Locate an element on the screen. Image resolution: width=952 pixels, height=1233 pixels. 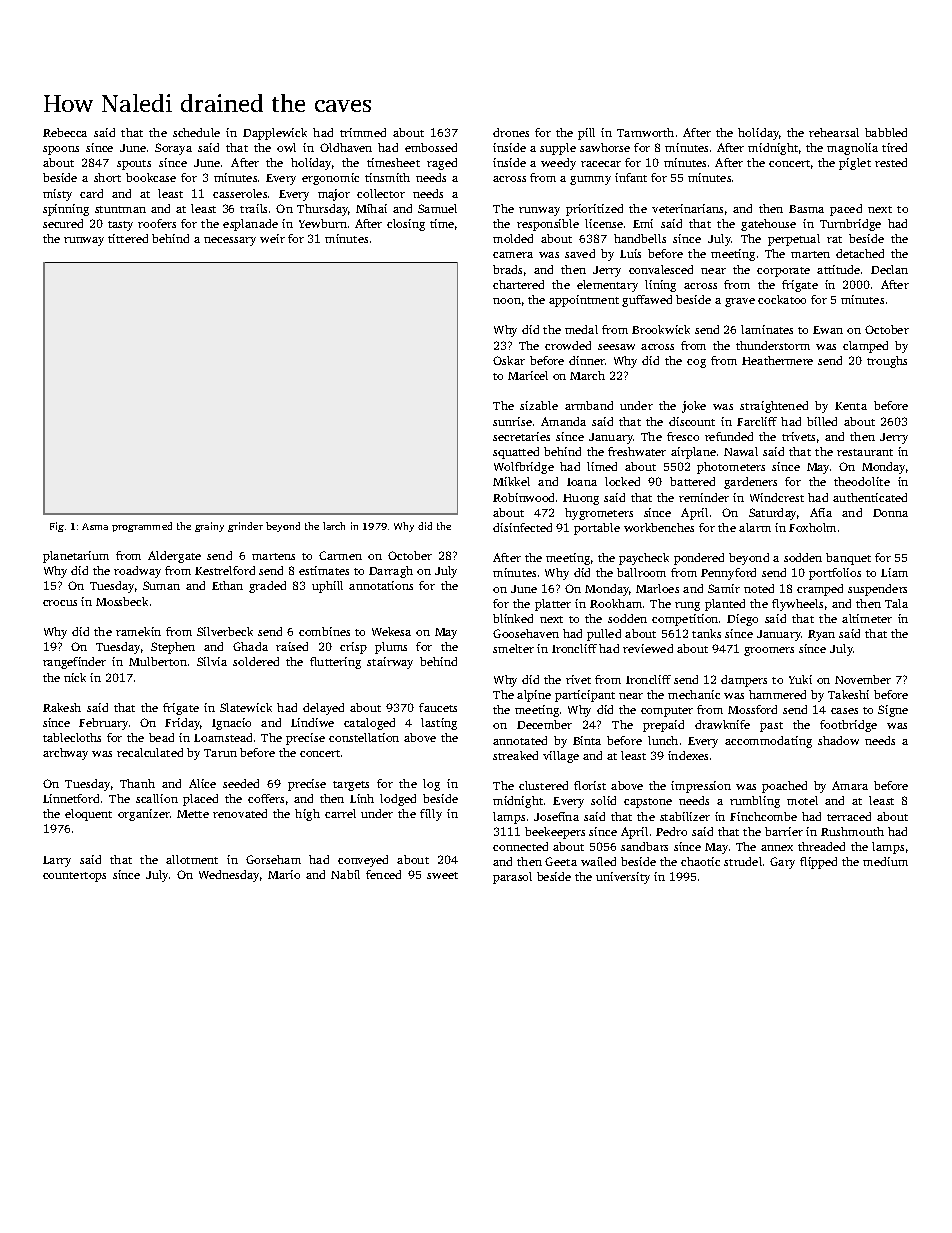
allotment is located at coordinates (192, 859).
